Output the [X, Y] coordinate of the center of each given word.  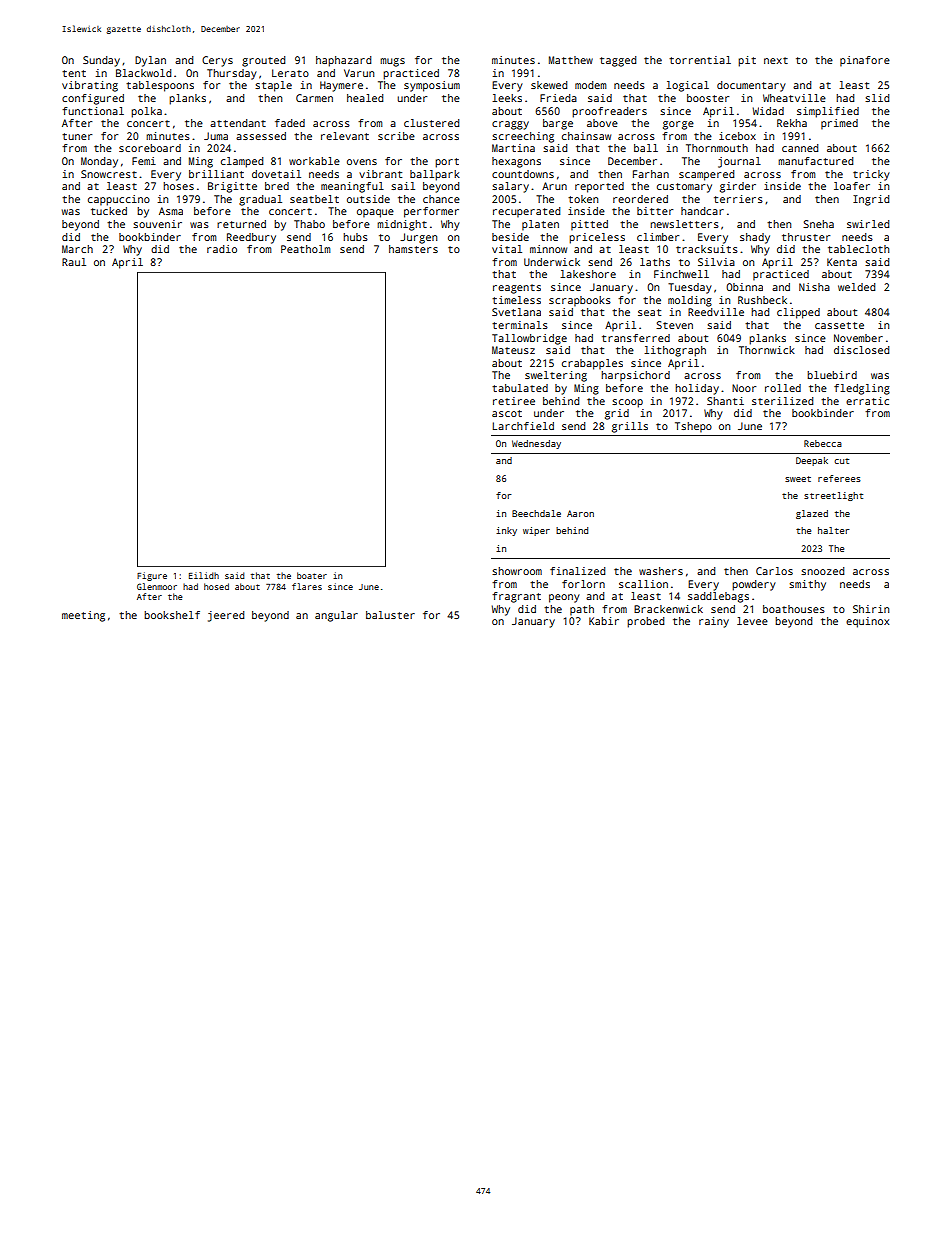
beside [510, 237]
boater [312, 575]
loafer [852, 186]
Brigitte [232, 187]
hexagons [516, 162]
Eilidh [204, 575]
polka [146, 112]
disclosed [861, 350]
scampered [706, 175]
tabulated [520, 388]
